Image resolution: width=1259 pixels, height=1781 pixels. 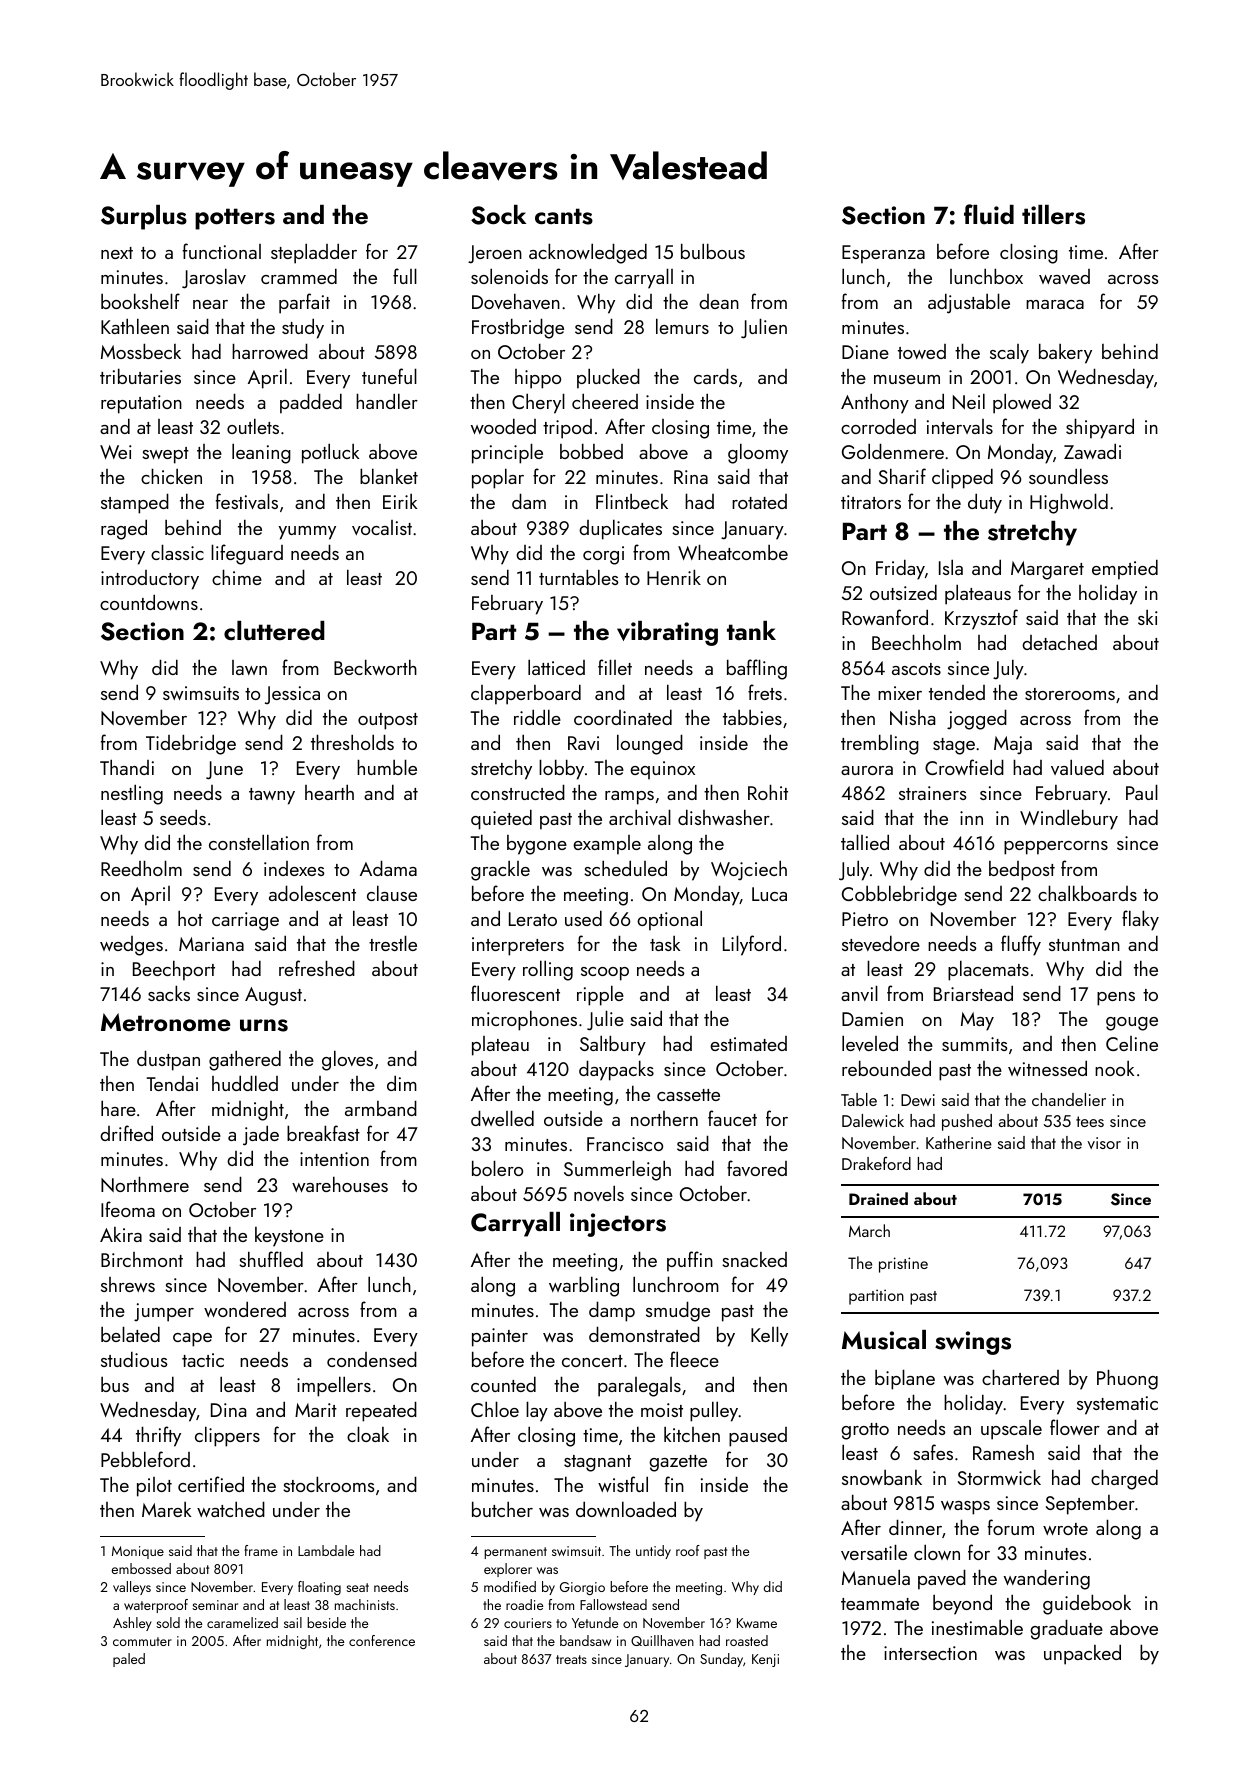 I want to click on forum, so click(x=1011, y=1527).
